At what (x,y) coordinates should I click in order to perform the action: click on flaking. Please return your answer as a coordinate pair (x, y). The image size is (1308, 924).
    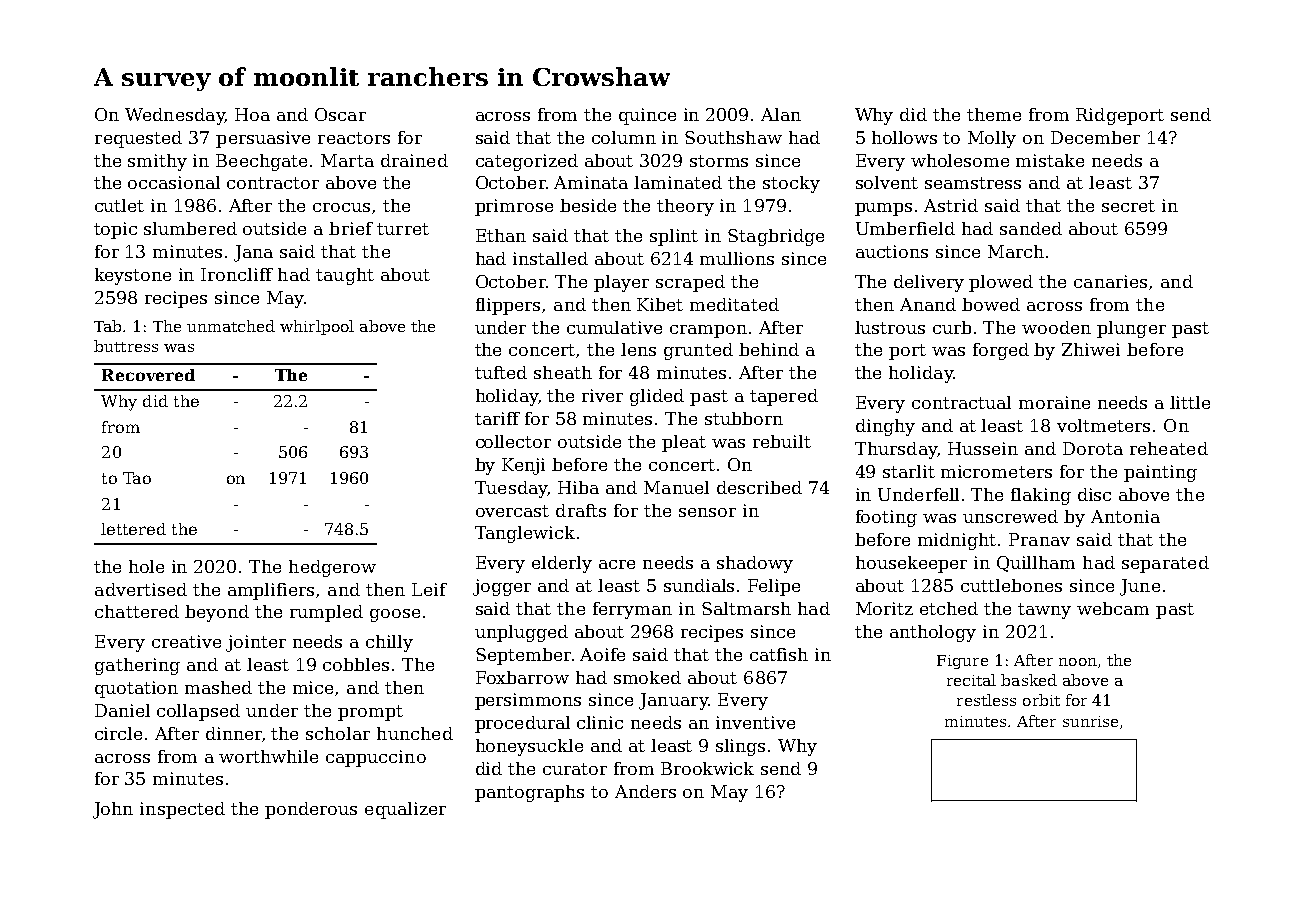
    Looking at the image, I should click on (1041, 496).
